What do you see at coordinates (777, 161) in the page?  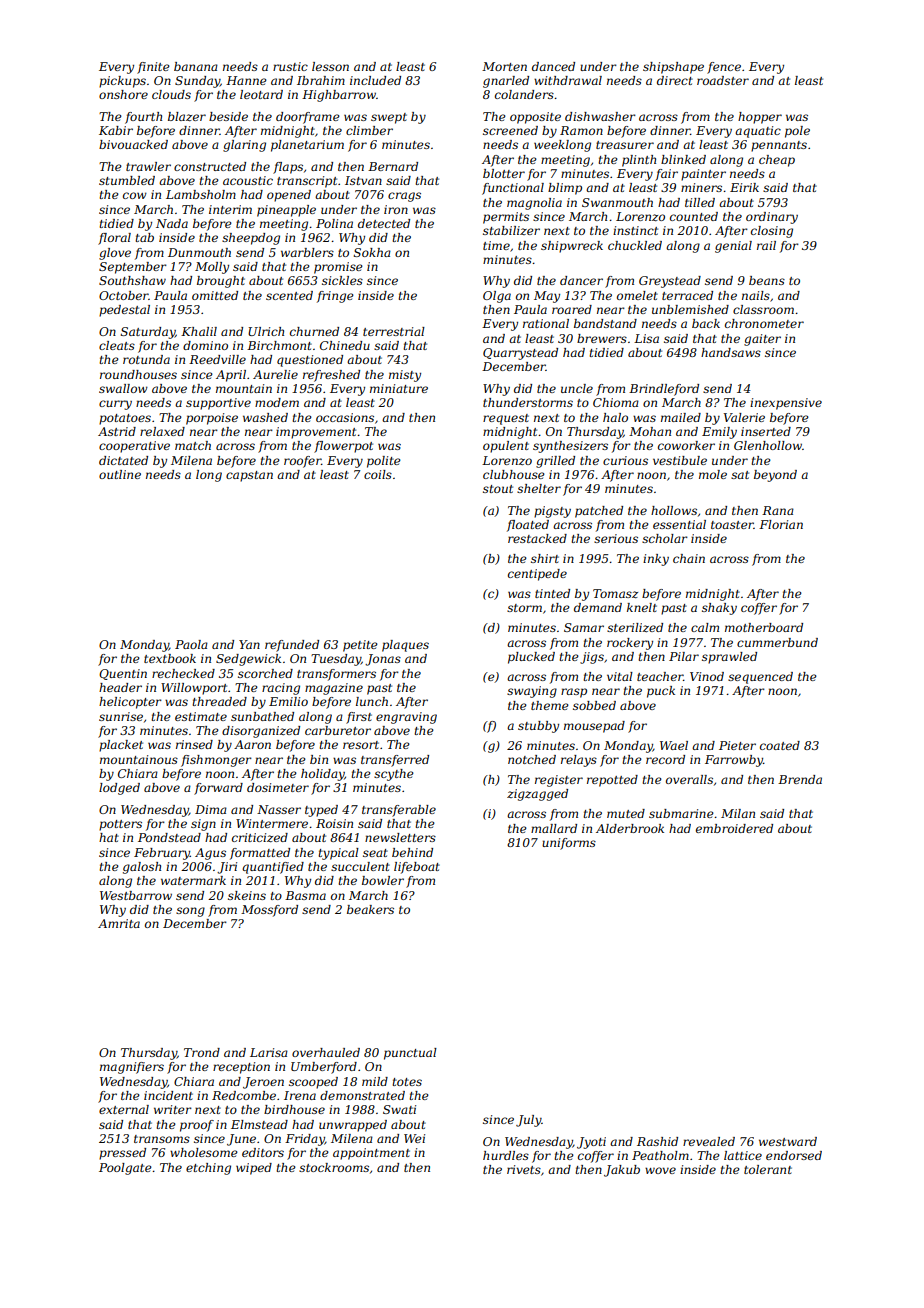 I see `cheap` at bounding box center [777, 161].
